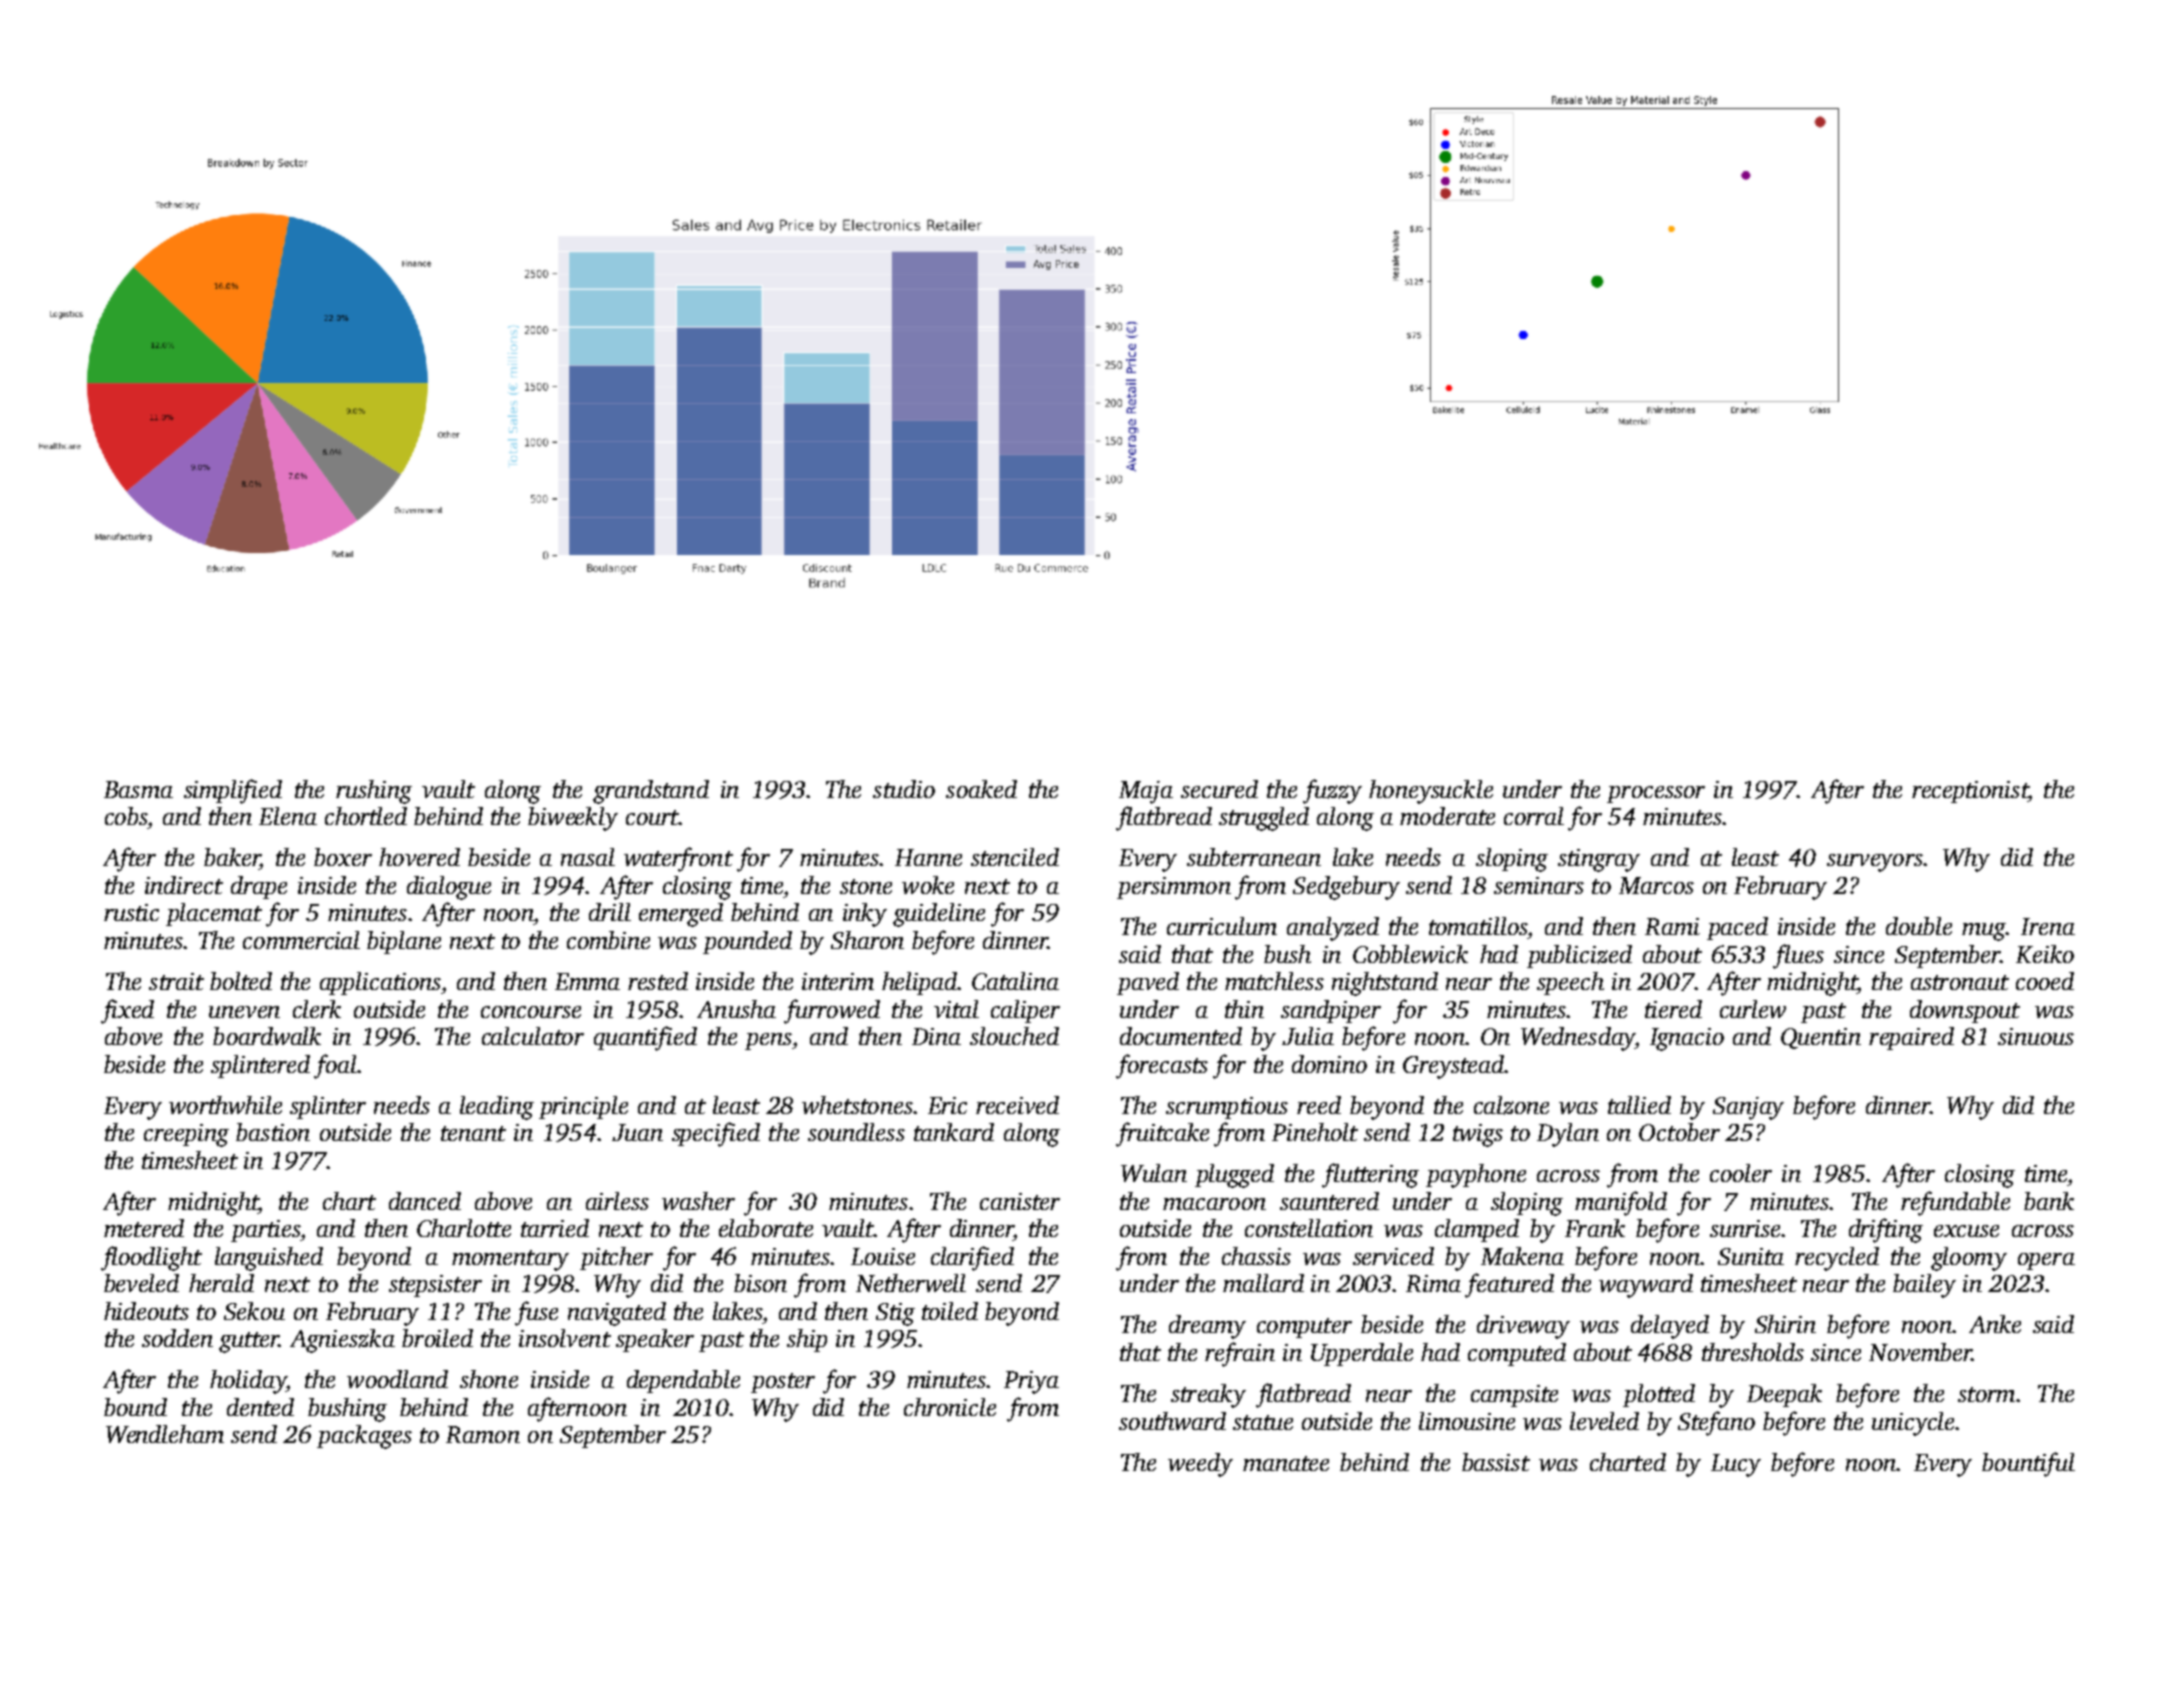 This image has height=1683, width=2178. What do you see at coordinates (232, 857) in the image?
I see `baker` at bounding box center [232, 857].
